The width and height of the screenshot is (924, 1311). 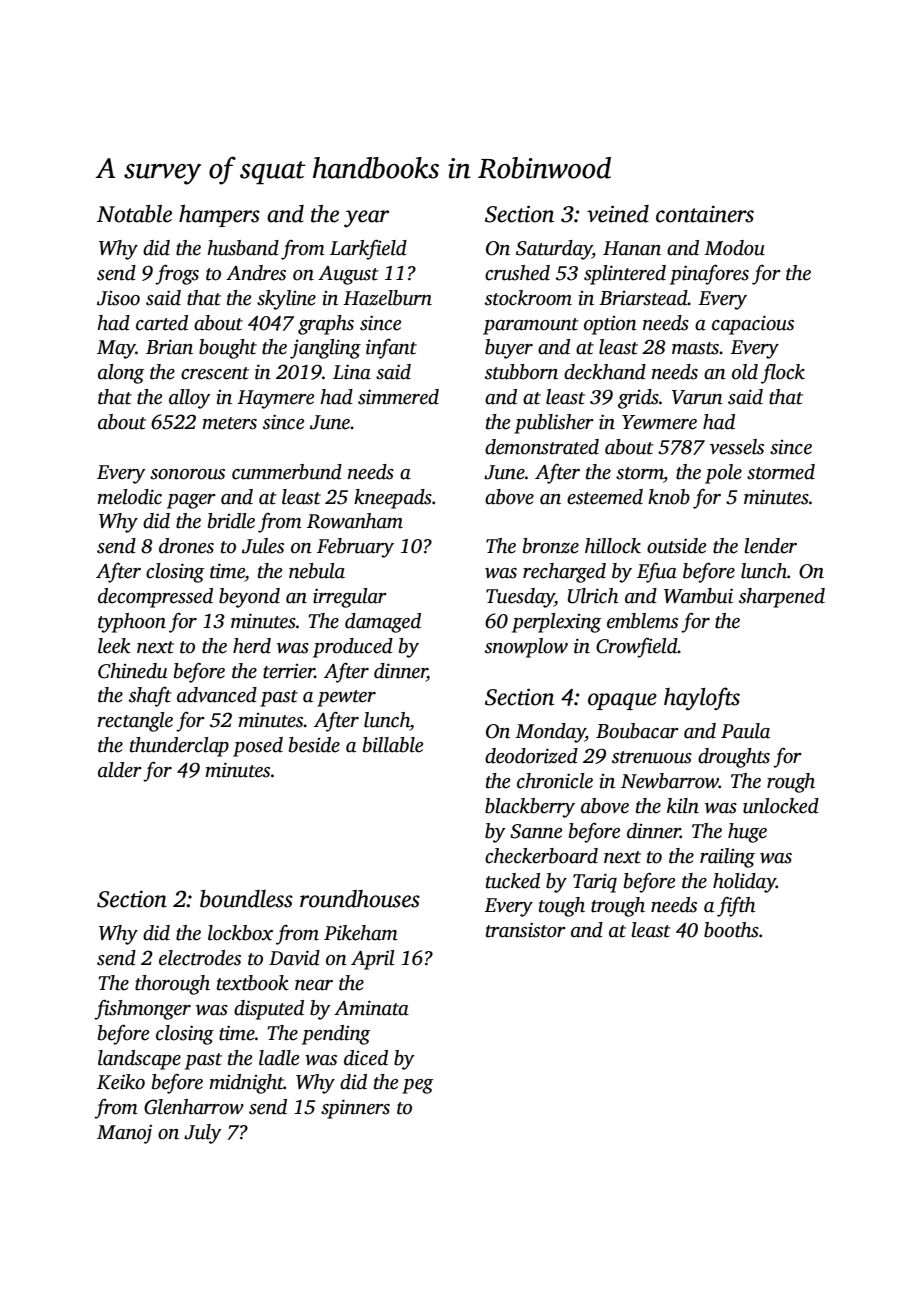 What do you see at coordinates (727, 858) in the screenshot?
I see `railing` at bounding box center [727, 858].
